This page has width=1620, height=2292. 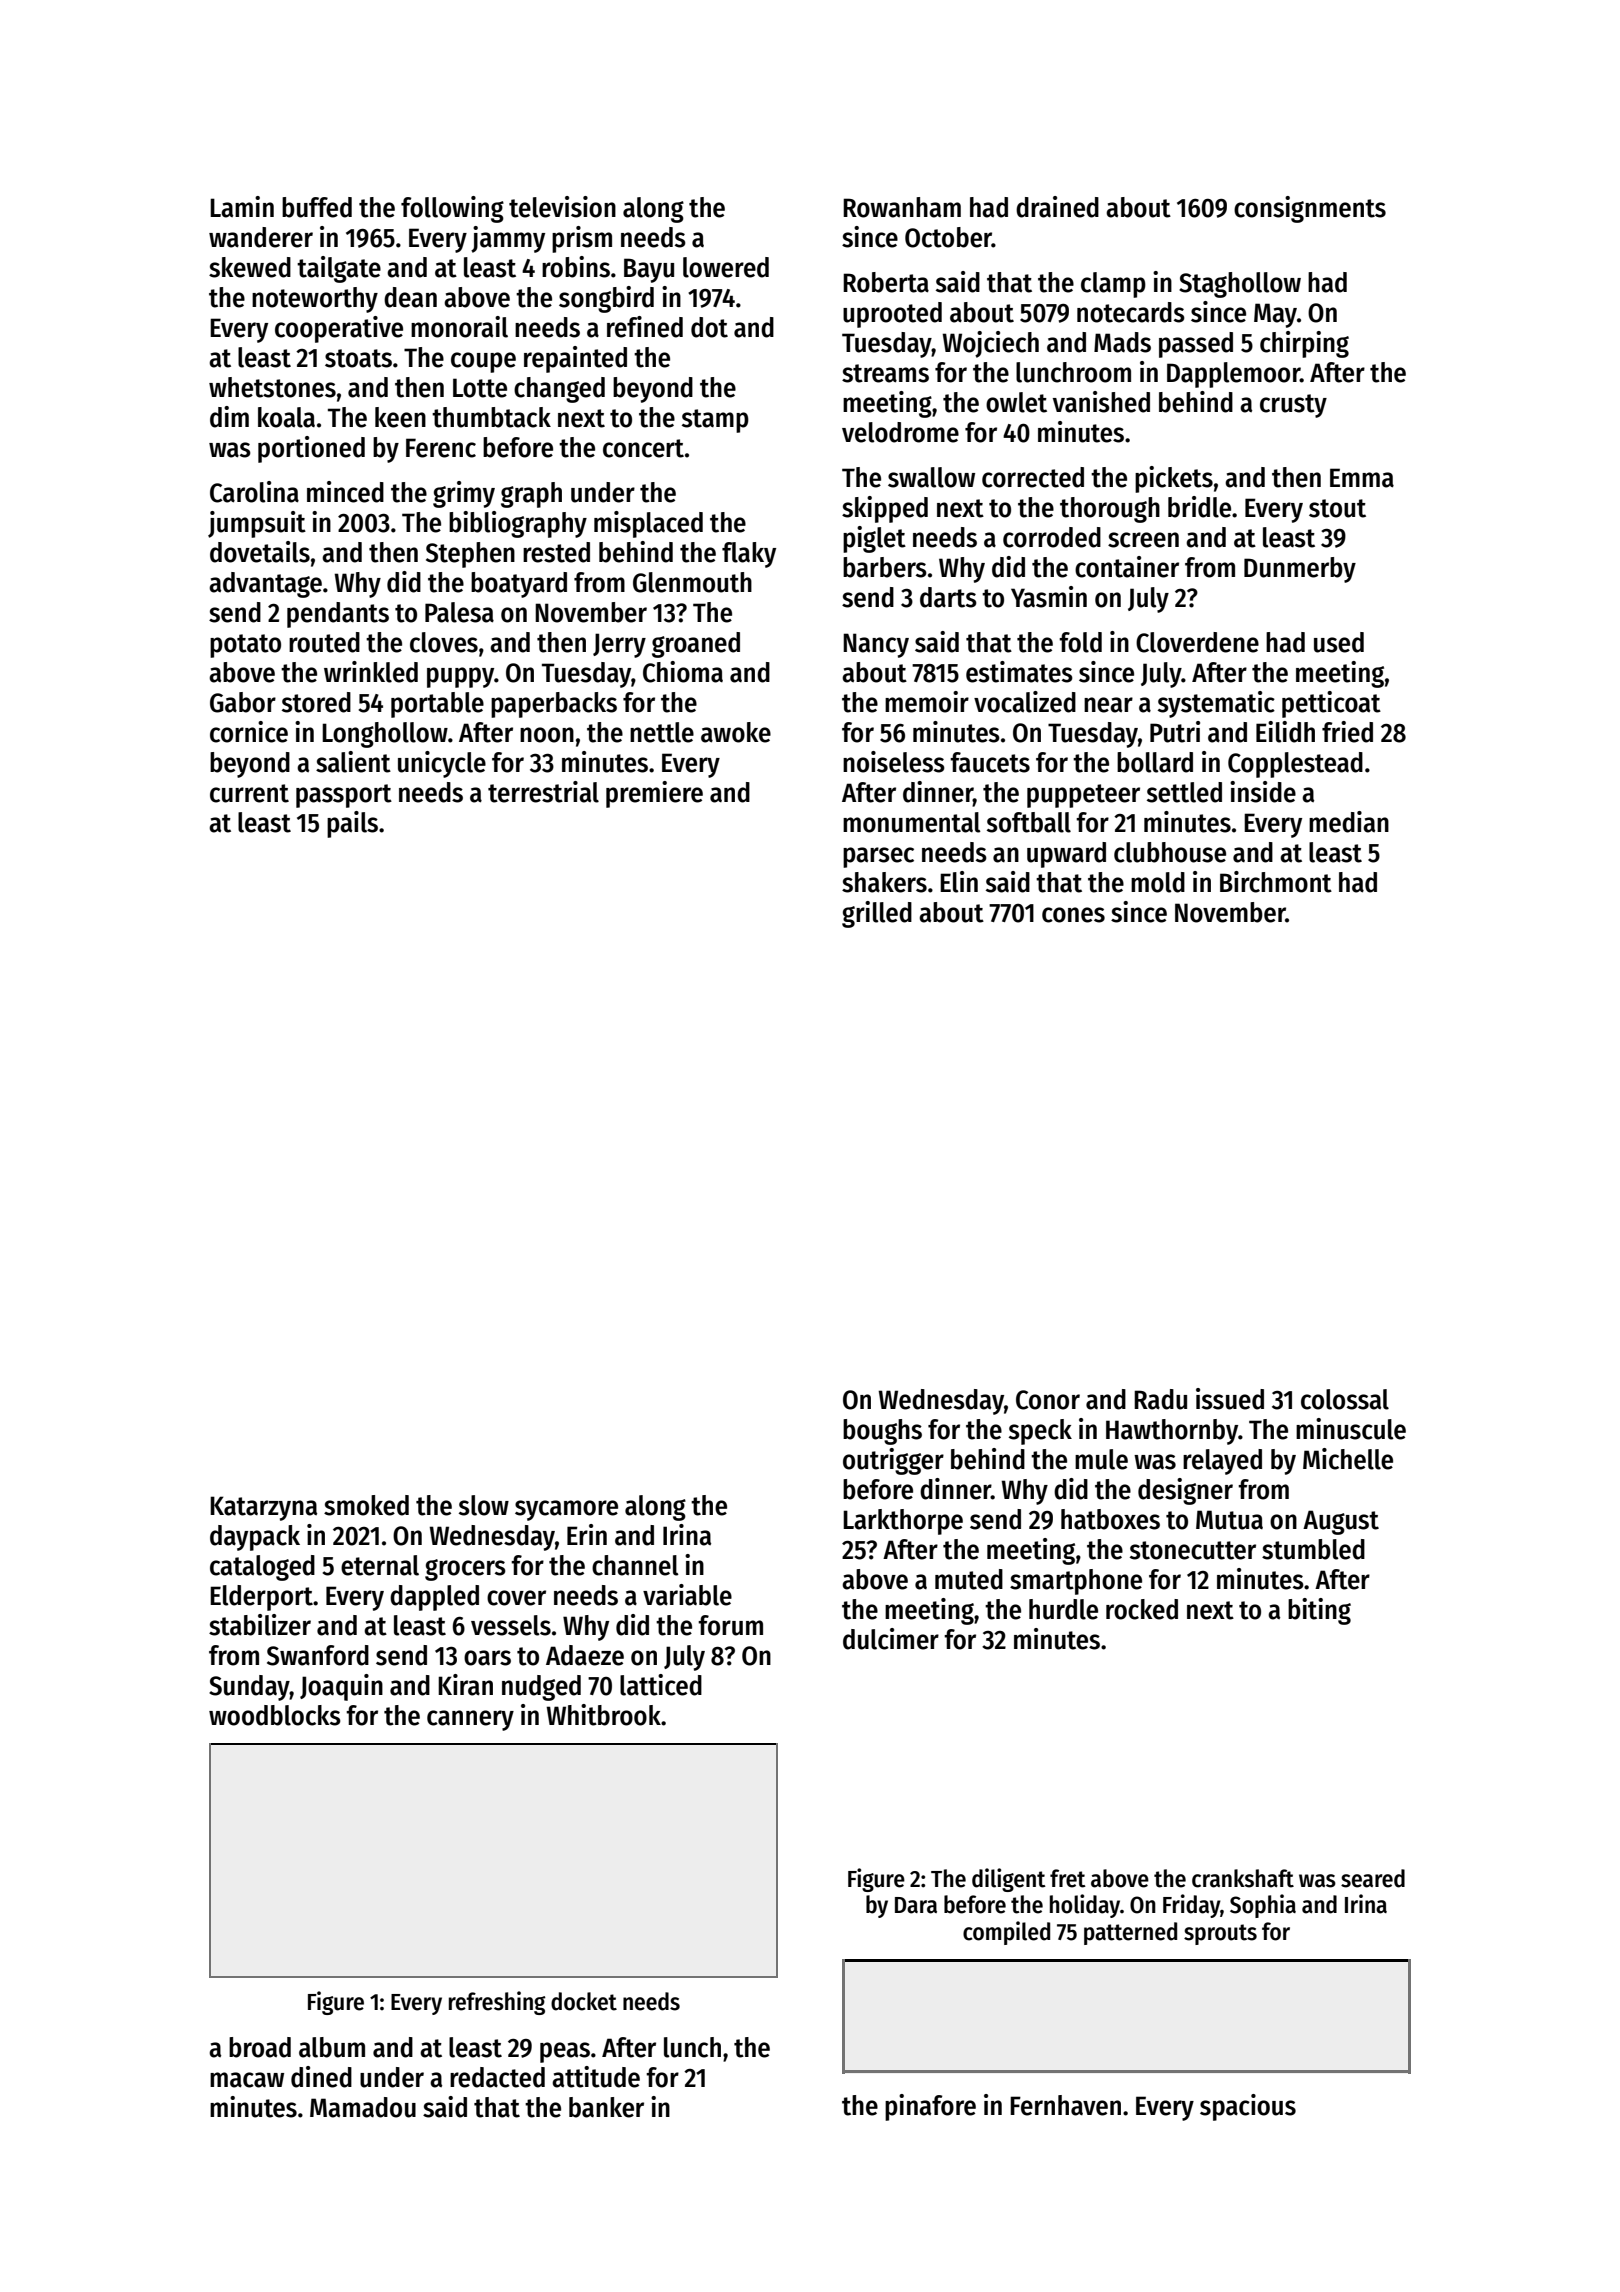 What do you see at coordinates (1349, 822) in the page?
I see `median` at bounding box center [1349, 822].
